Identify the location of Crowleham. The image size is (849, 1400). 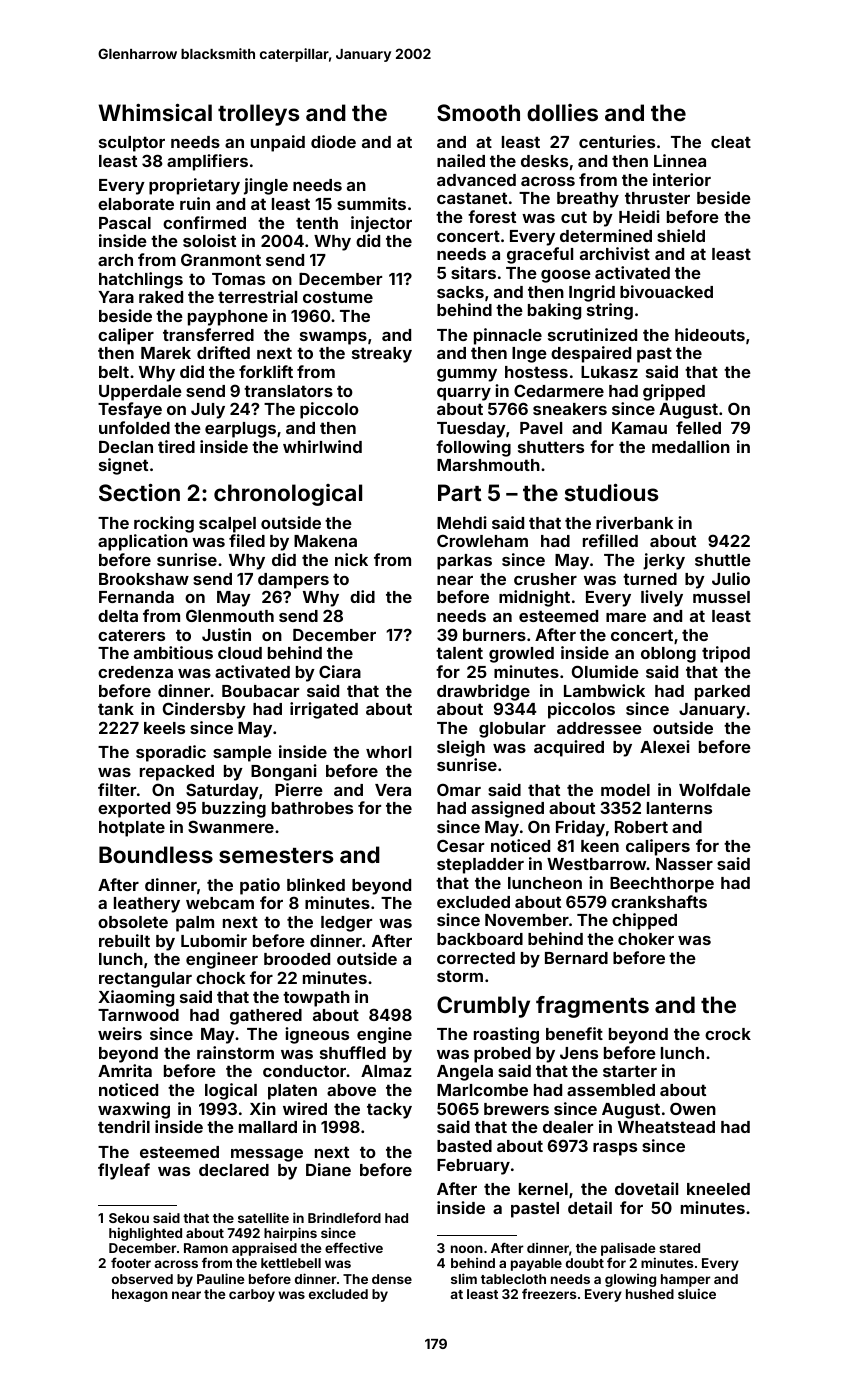
(482, 540).
